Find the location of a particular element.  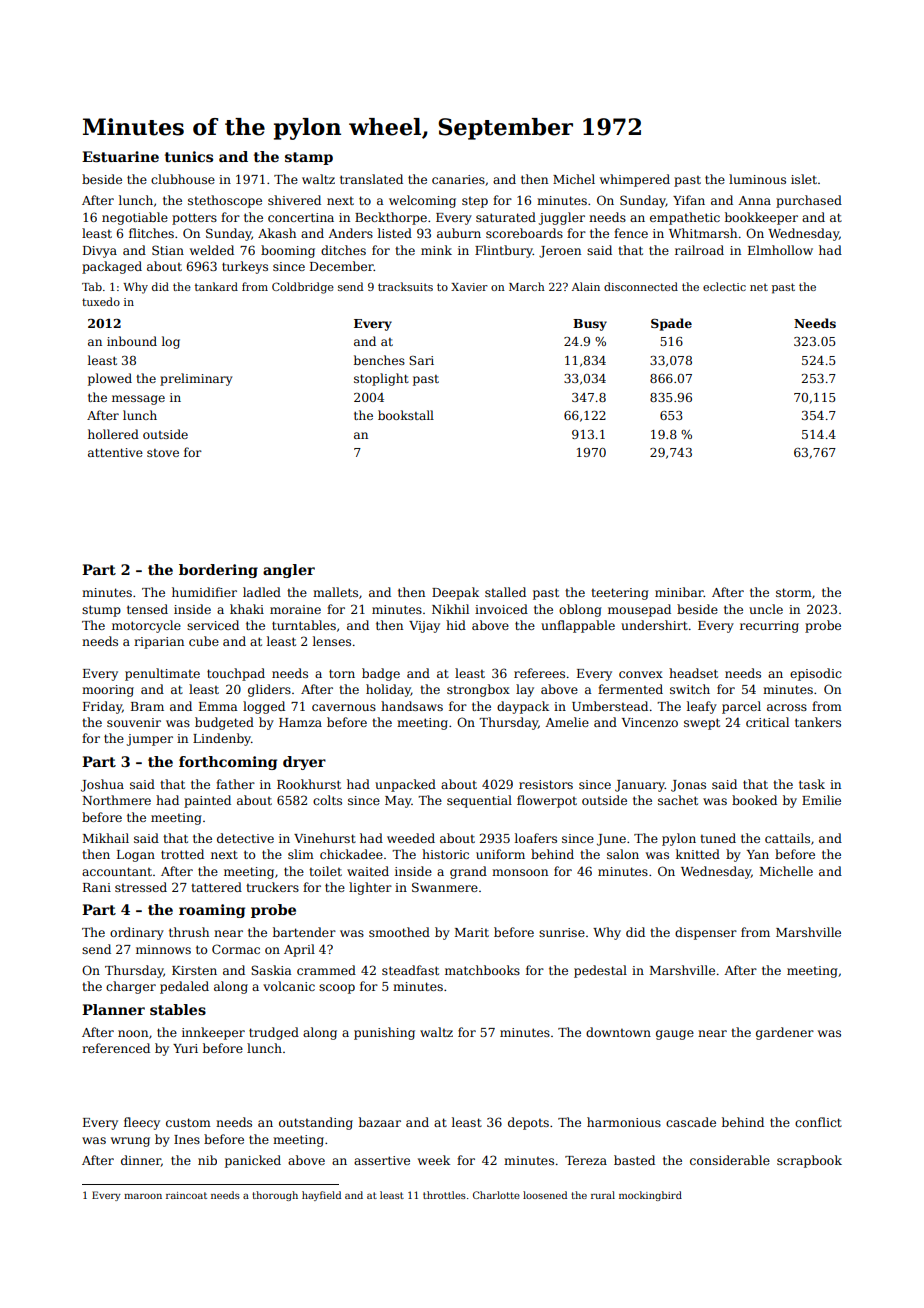

Sari is located at coordinates (421, 360).
